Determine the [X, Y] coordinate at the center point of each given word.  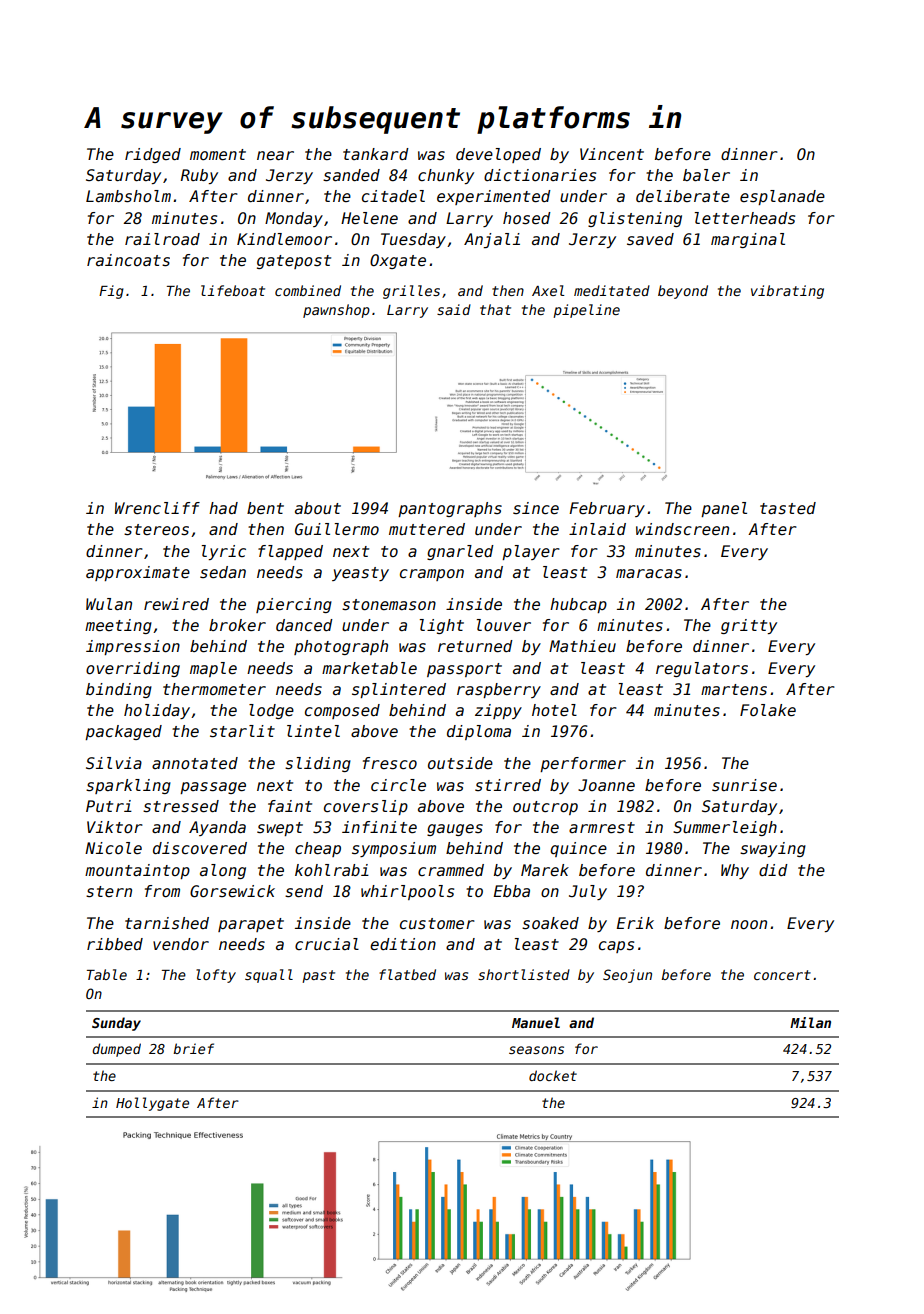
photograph [341, 647]
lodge [271, 711]
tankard [376, 154]
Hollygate [152, 1104]
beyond [683, 292]
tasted [788, 508]
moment [218, 155]
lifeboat [233, 290]
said [454, 309]
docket [553, 1075]
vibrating [787, 292]
